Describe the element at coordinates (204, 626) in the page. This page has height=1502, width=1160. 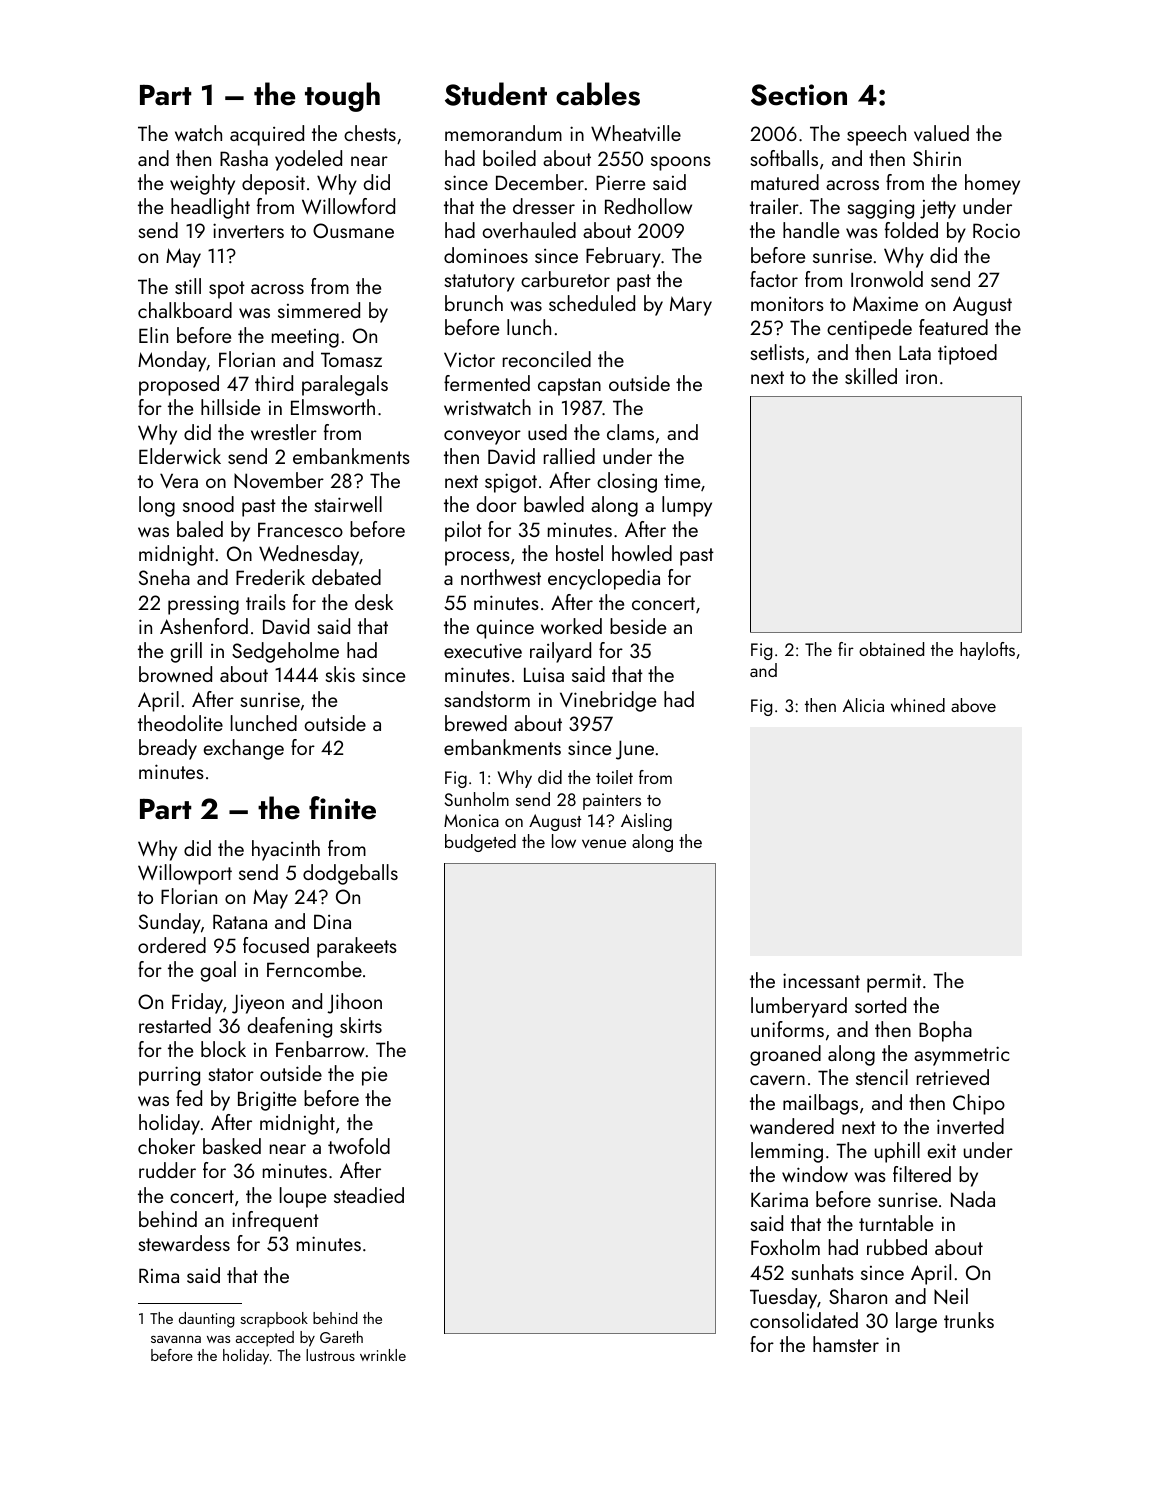
I see `Ashenford` at that location.
